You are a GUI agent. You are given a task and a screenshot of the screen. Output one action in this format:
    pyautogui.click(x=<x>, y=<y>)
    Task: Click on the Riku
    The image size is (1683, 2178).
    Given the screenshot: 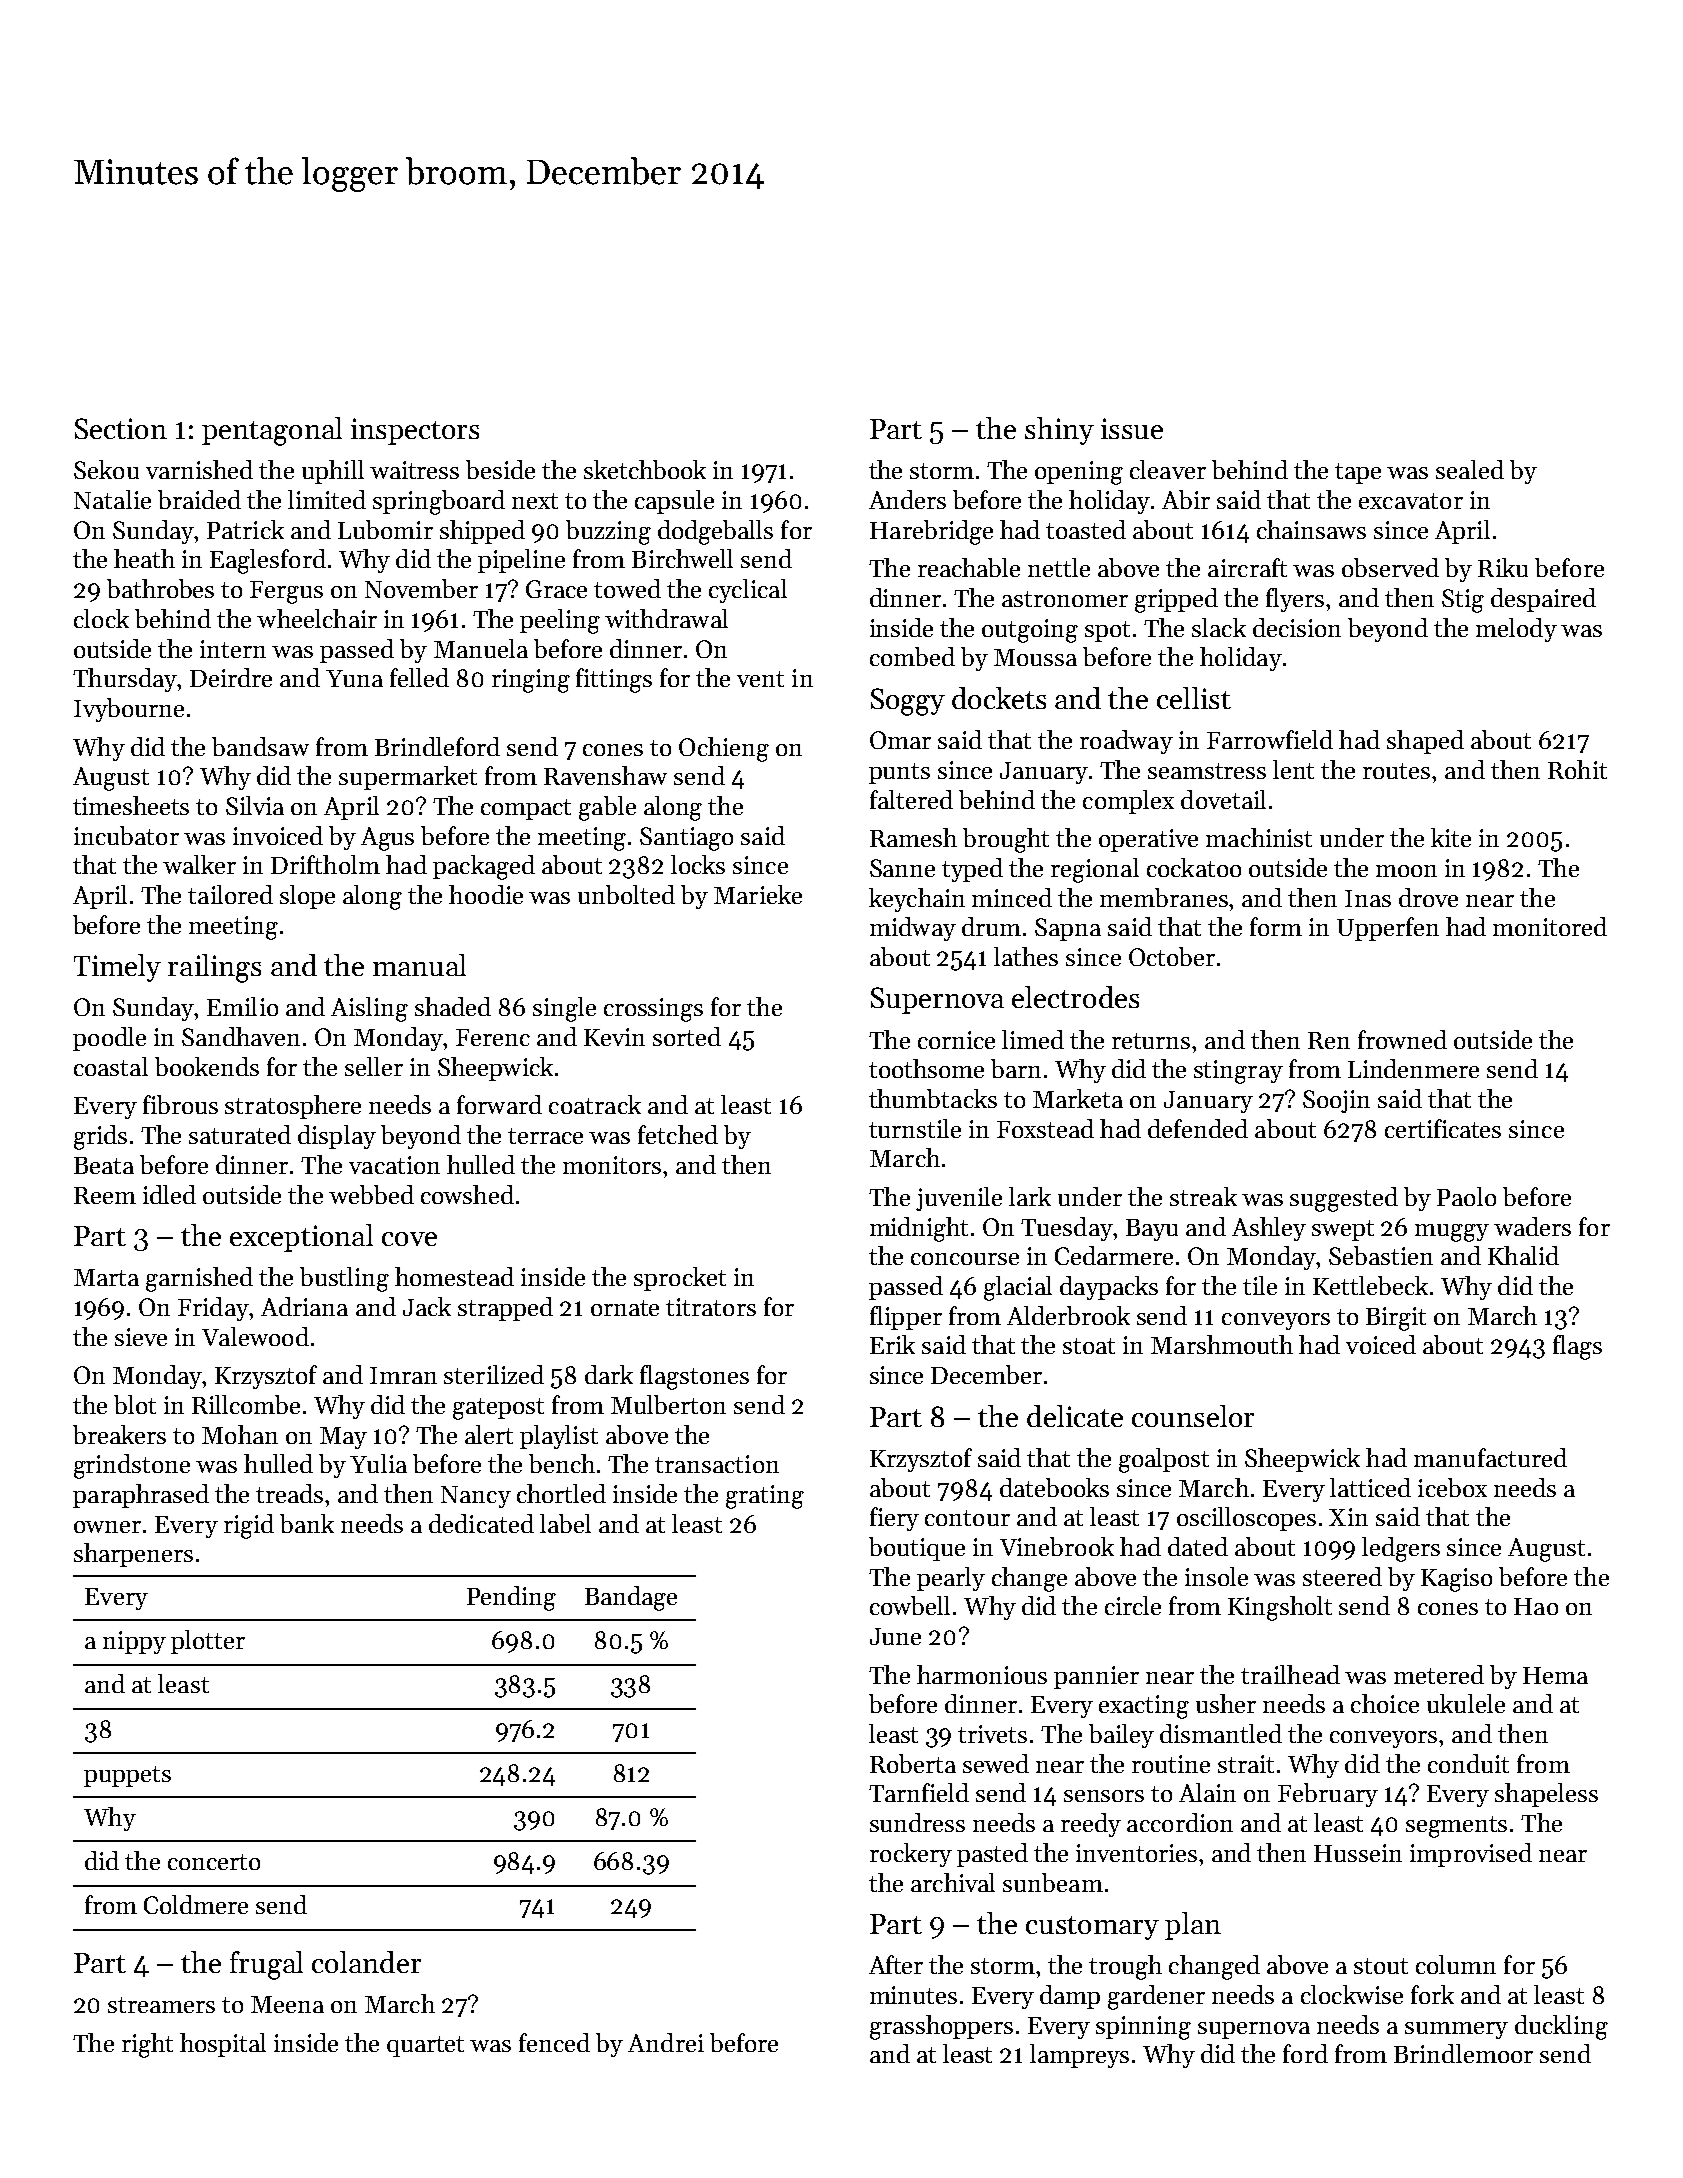 What is the action you would take?
    pyautogui.click(x=1503, y=567)
